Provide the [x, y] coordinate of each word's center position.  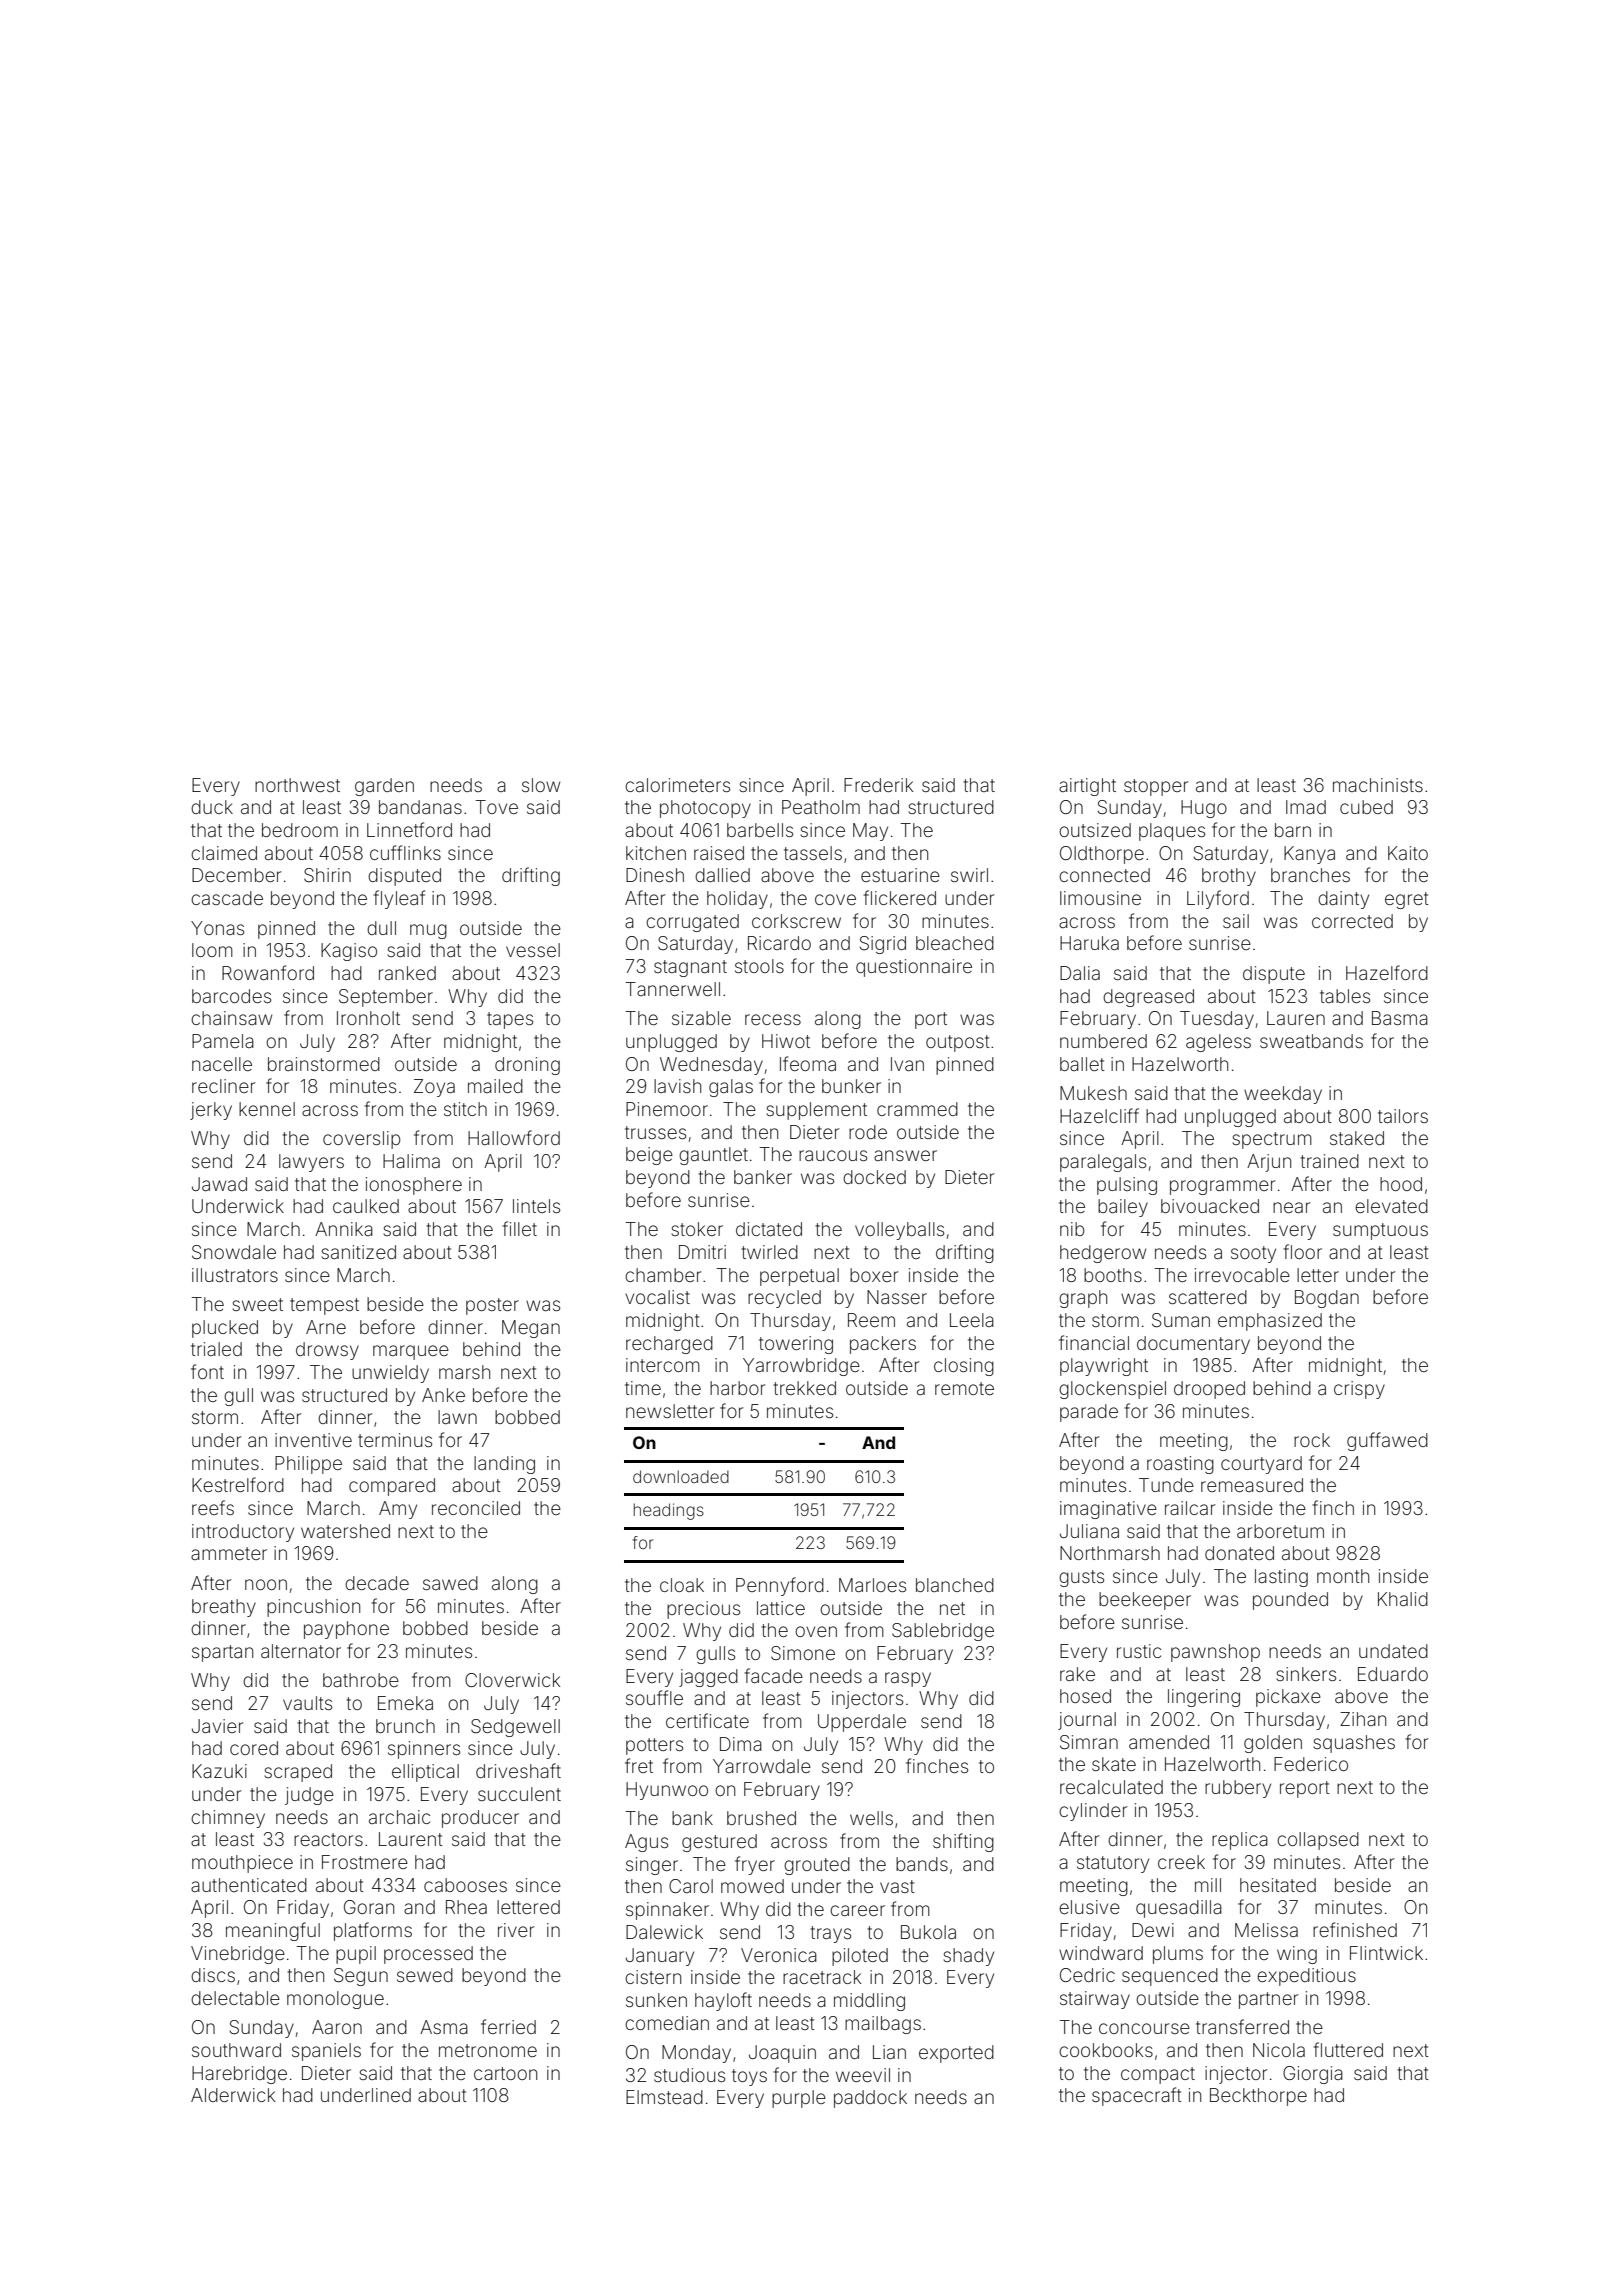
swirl [969, 875]
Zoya [434, 1088]
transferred [1242, 2026]
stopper [1156, 787]
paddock [870, 2099]
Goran [369, 1907]
